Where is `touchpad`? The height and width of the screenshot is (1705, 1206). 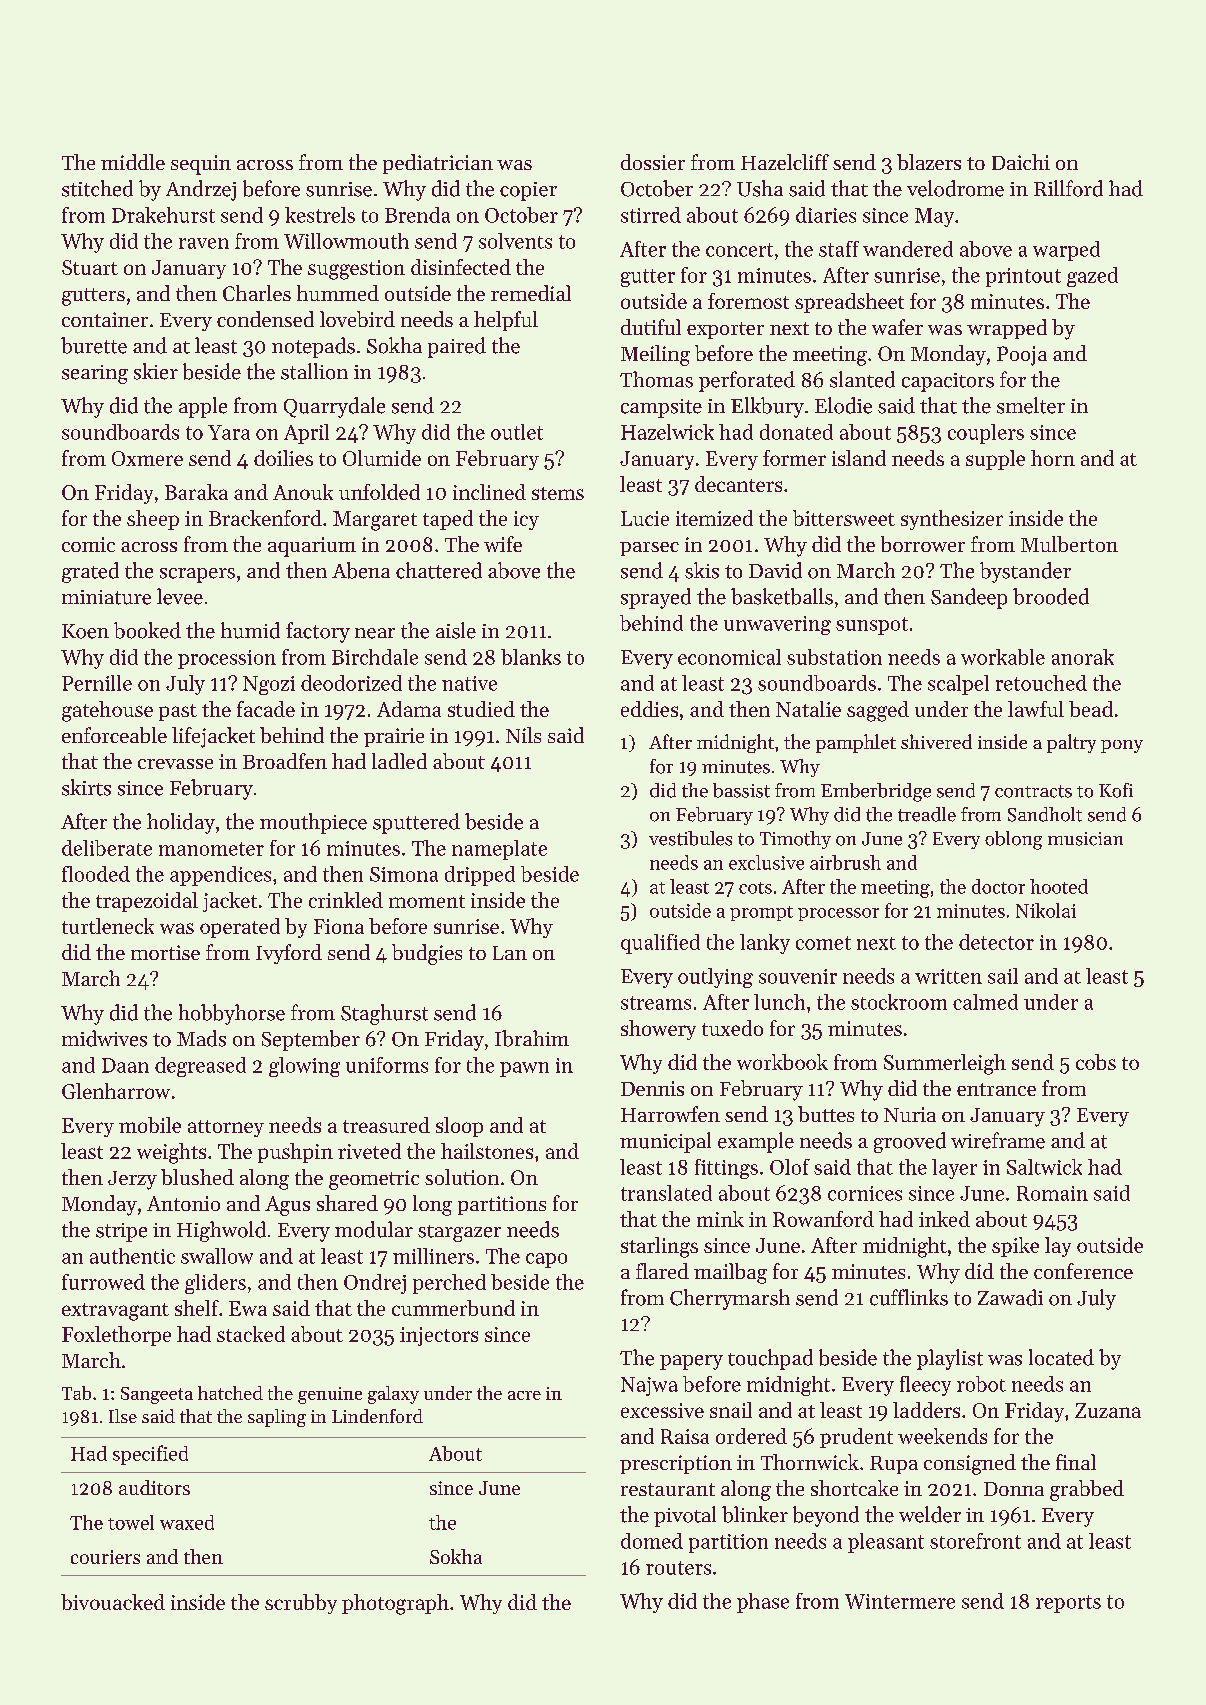
touchpad is located at coordinates (770, 1359).
